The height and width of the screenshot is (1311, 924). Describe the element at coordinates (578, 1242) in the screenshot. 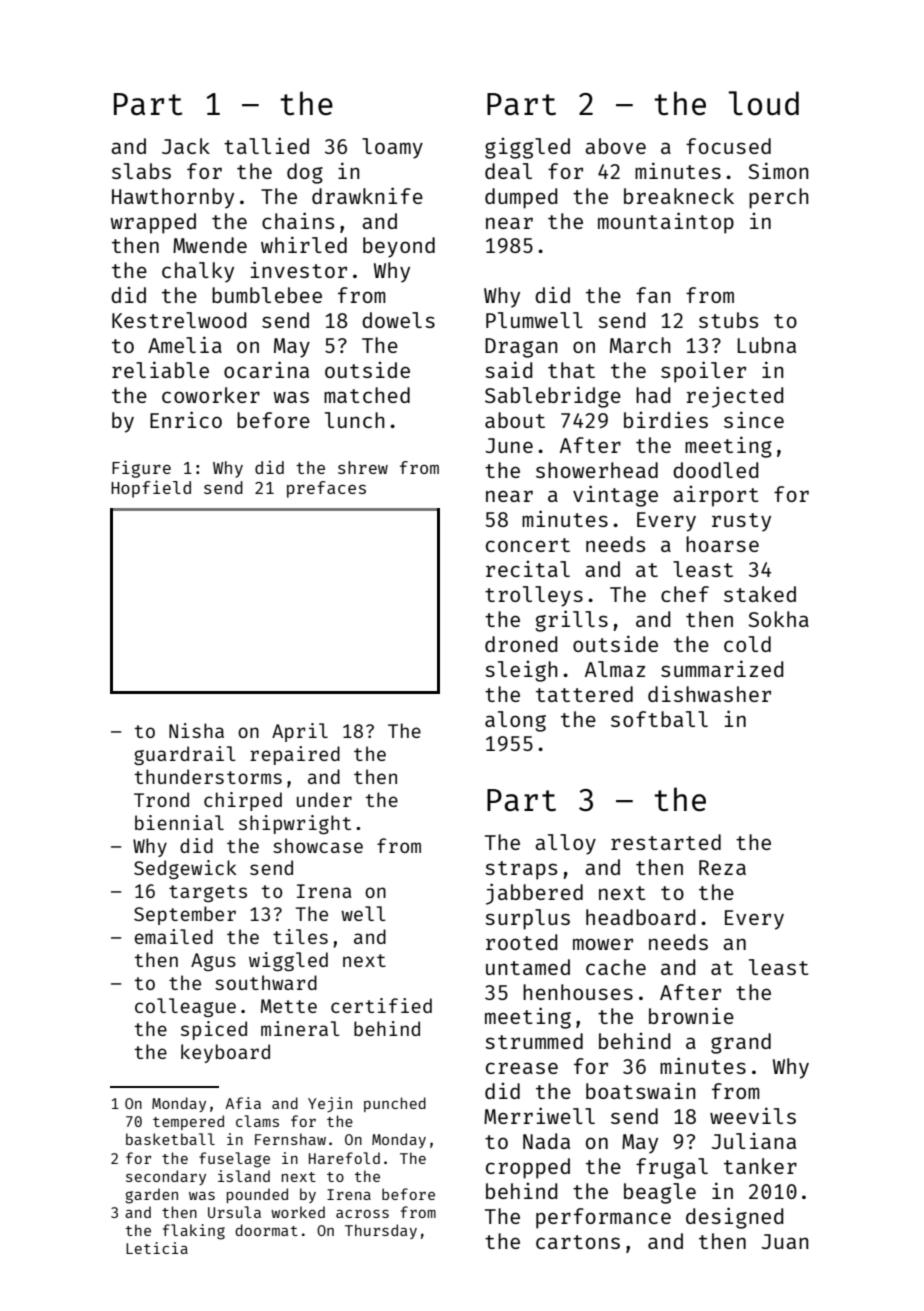

I see `cartons` at that location.
